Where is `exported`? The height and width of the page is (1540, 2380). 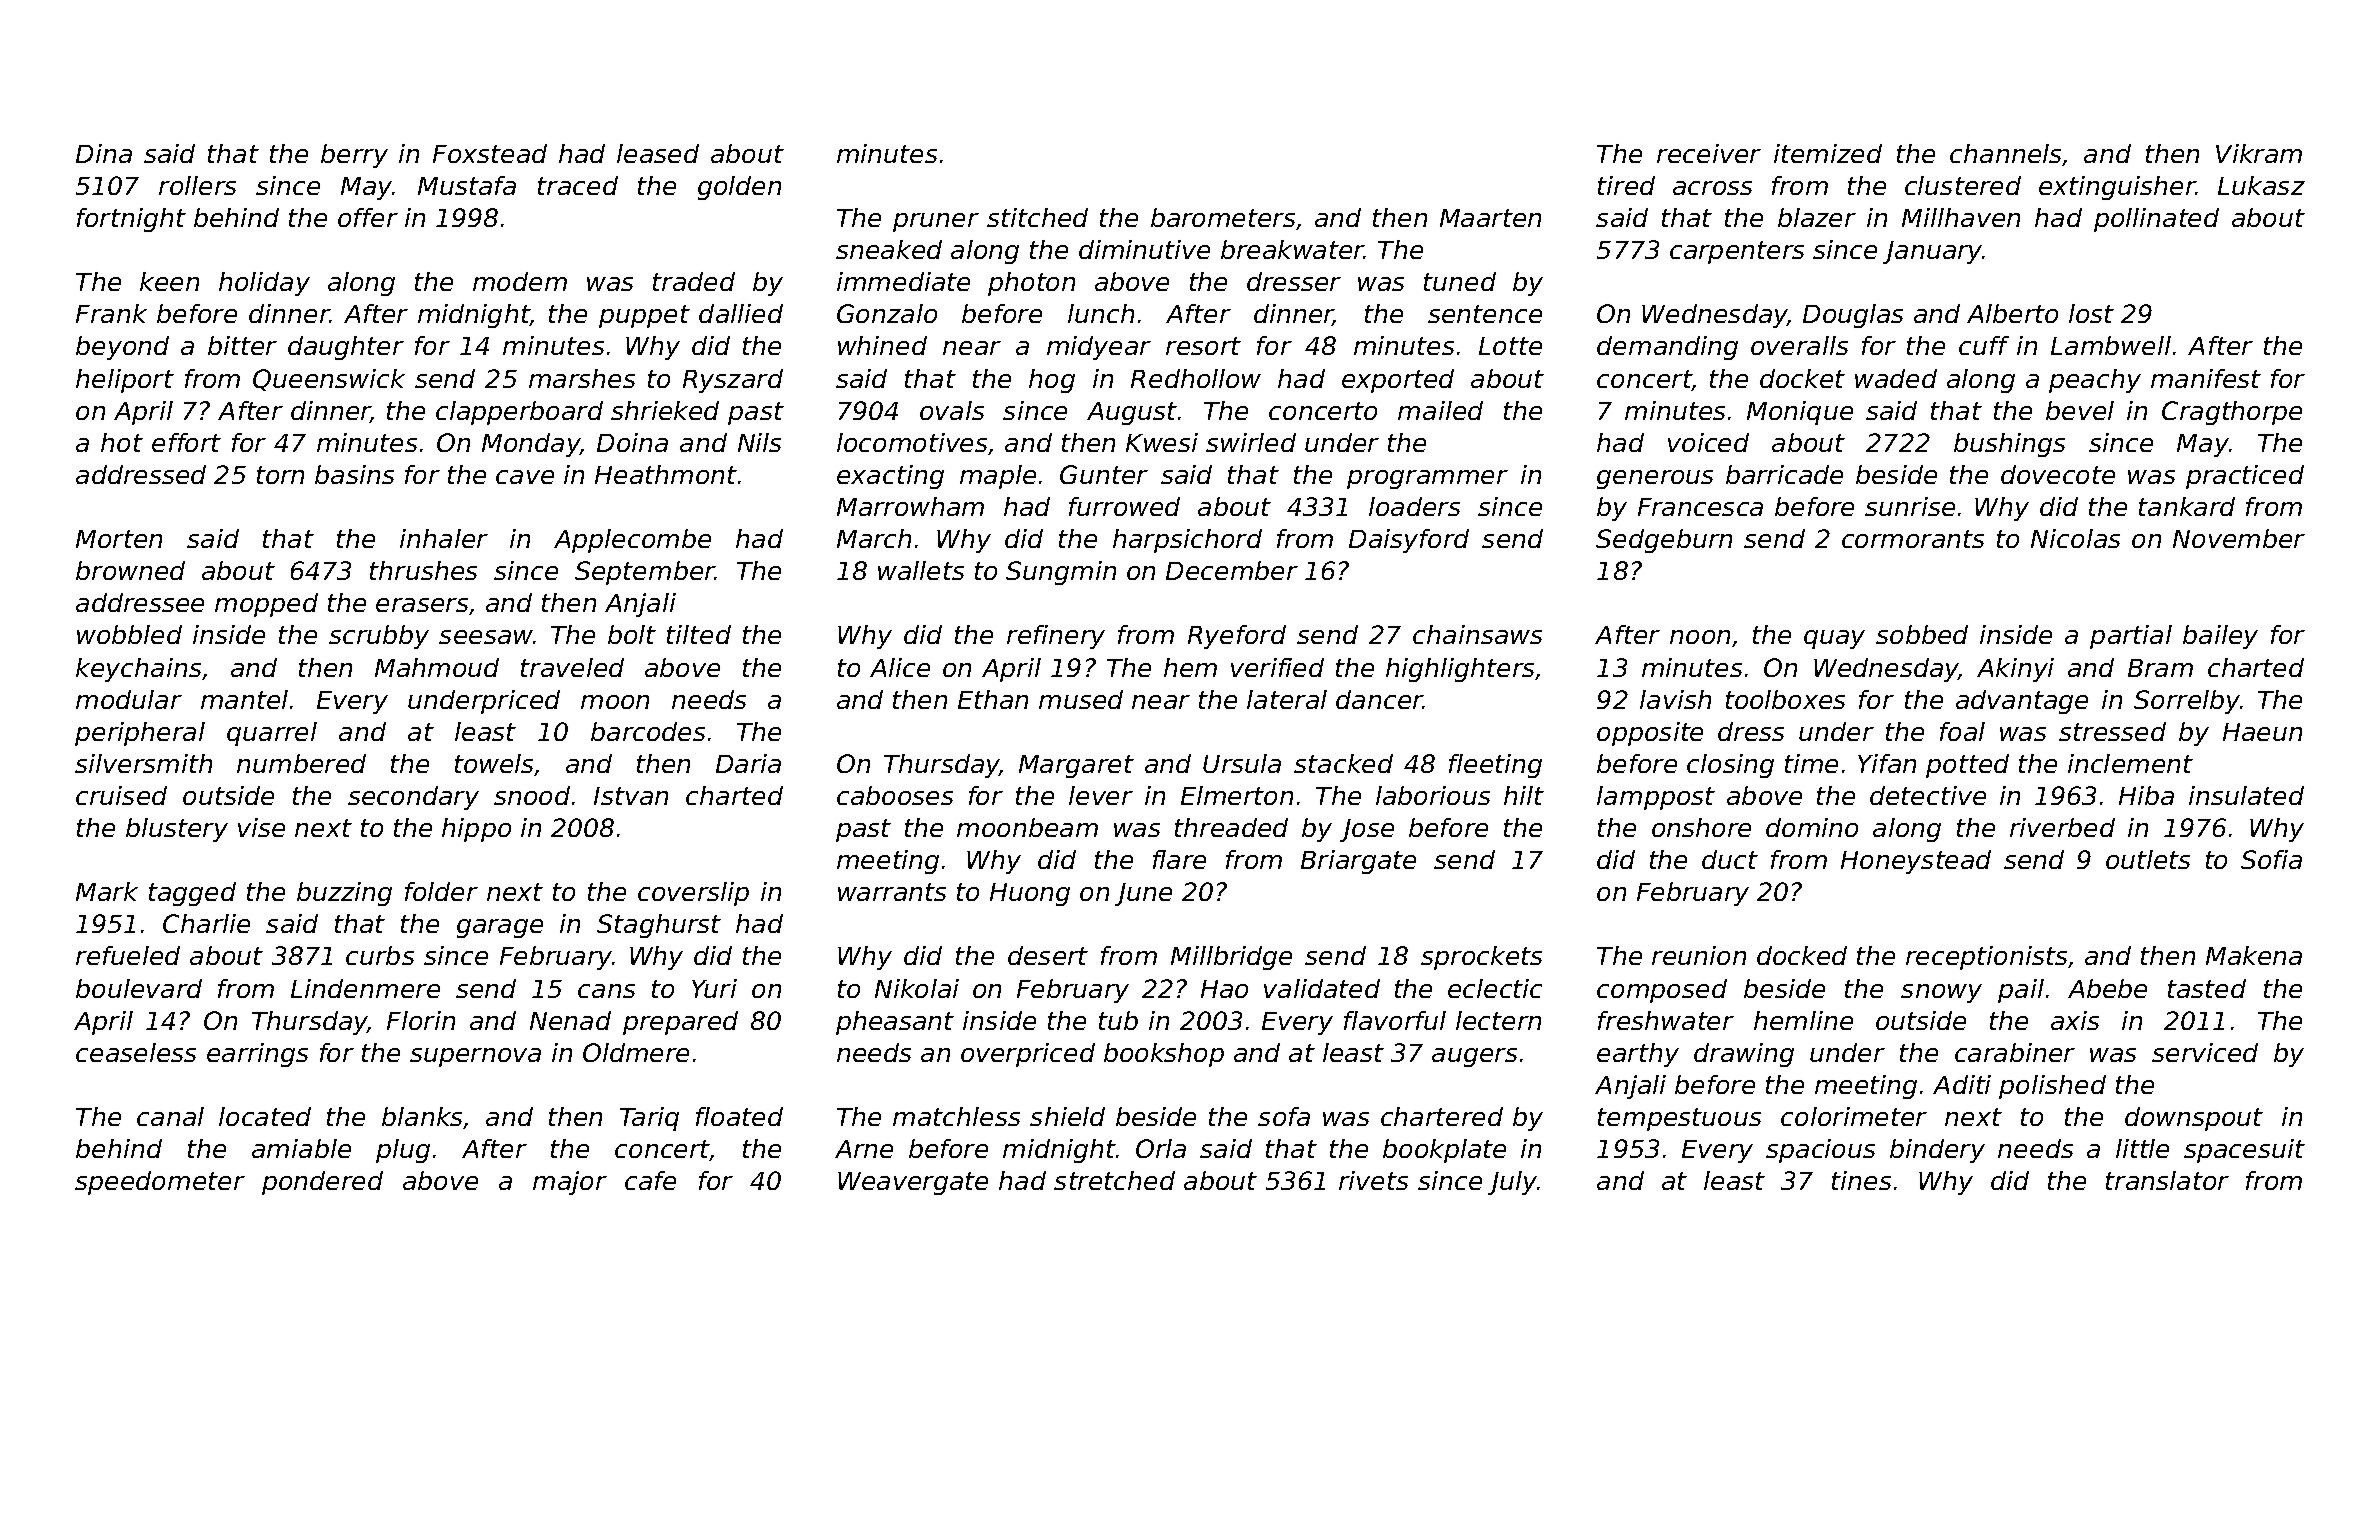
exported is located at coordinates (1398, 381).
